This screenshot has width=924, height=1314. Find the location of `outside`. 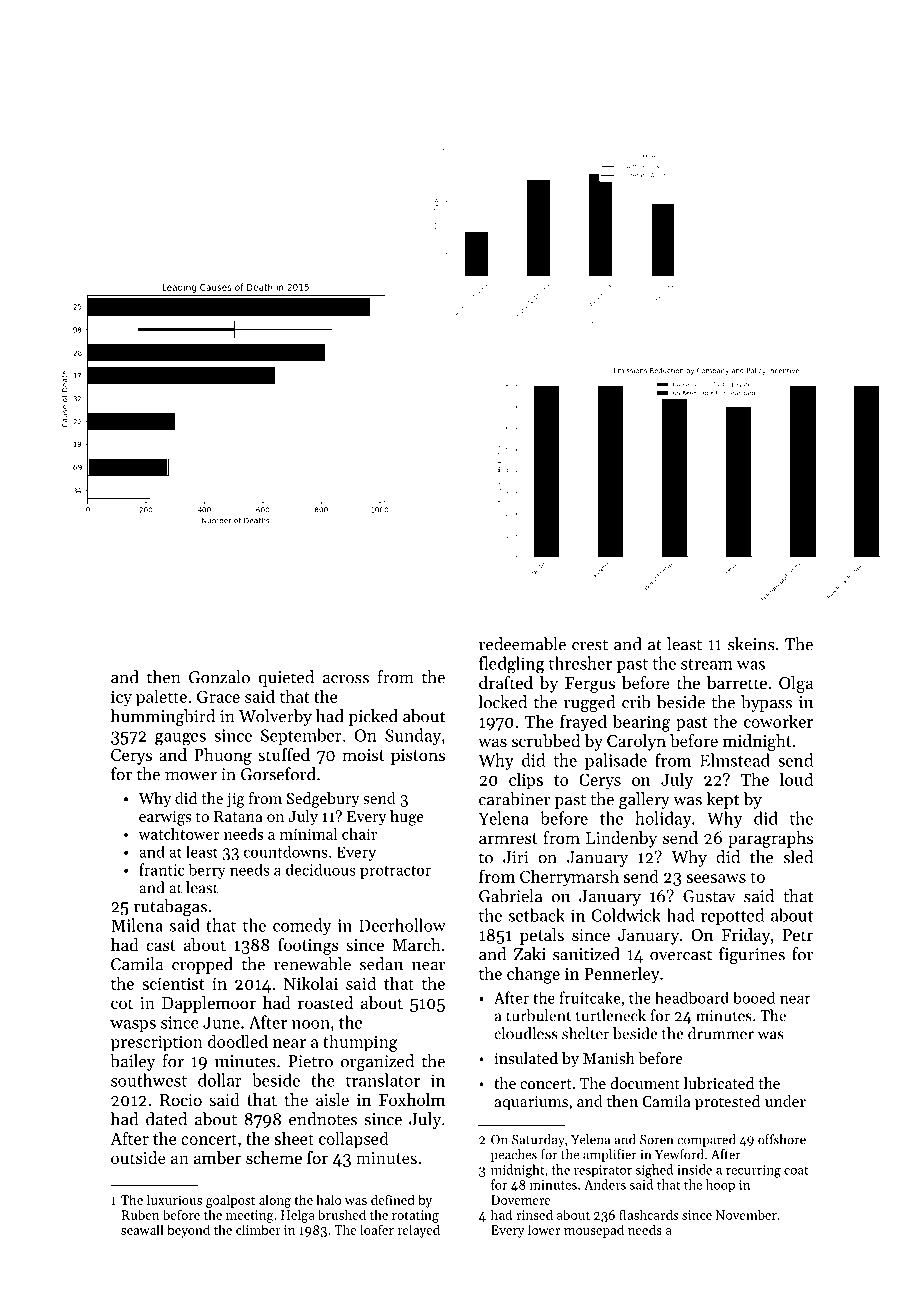

outside is located at coordinates (138, 1157).
